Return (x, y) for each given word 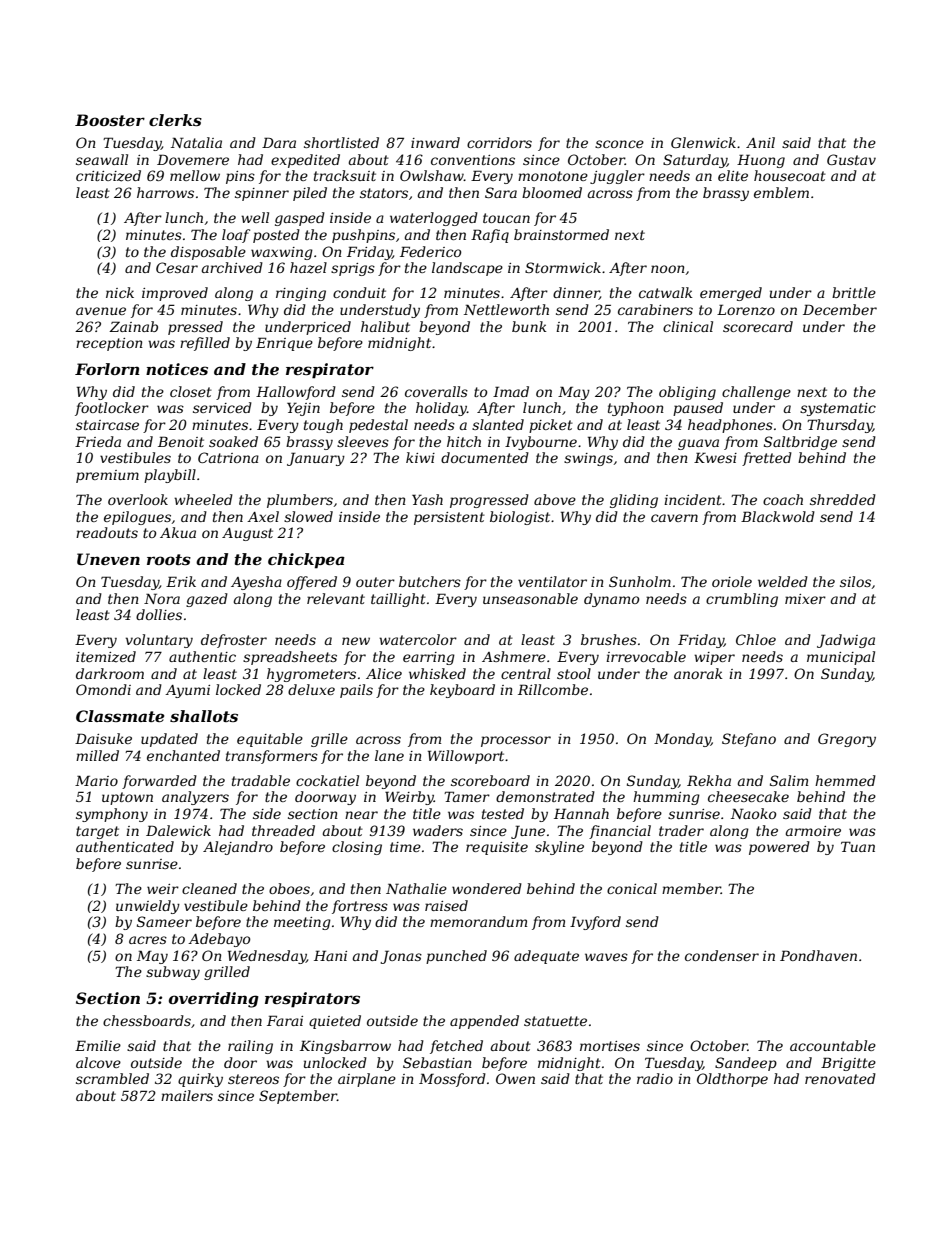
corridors (499, 142)
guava (698, 444)
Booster (110, 120)
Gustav (851, 159)
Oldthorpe (732, 1080)
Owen (515, 1078)
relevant (336, 598)
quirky (200, 1080)
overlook (138, 499)
